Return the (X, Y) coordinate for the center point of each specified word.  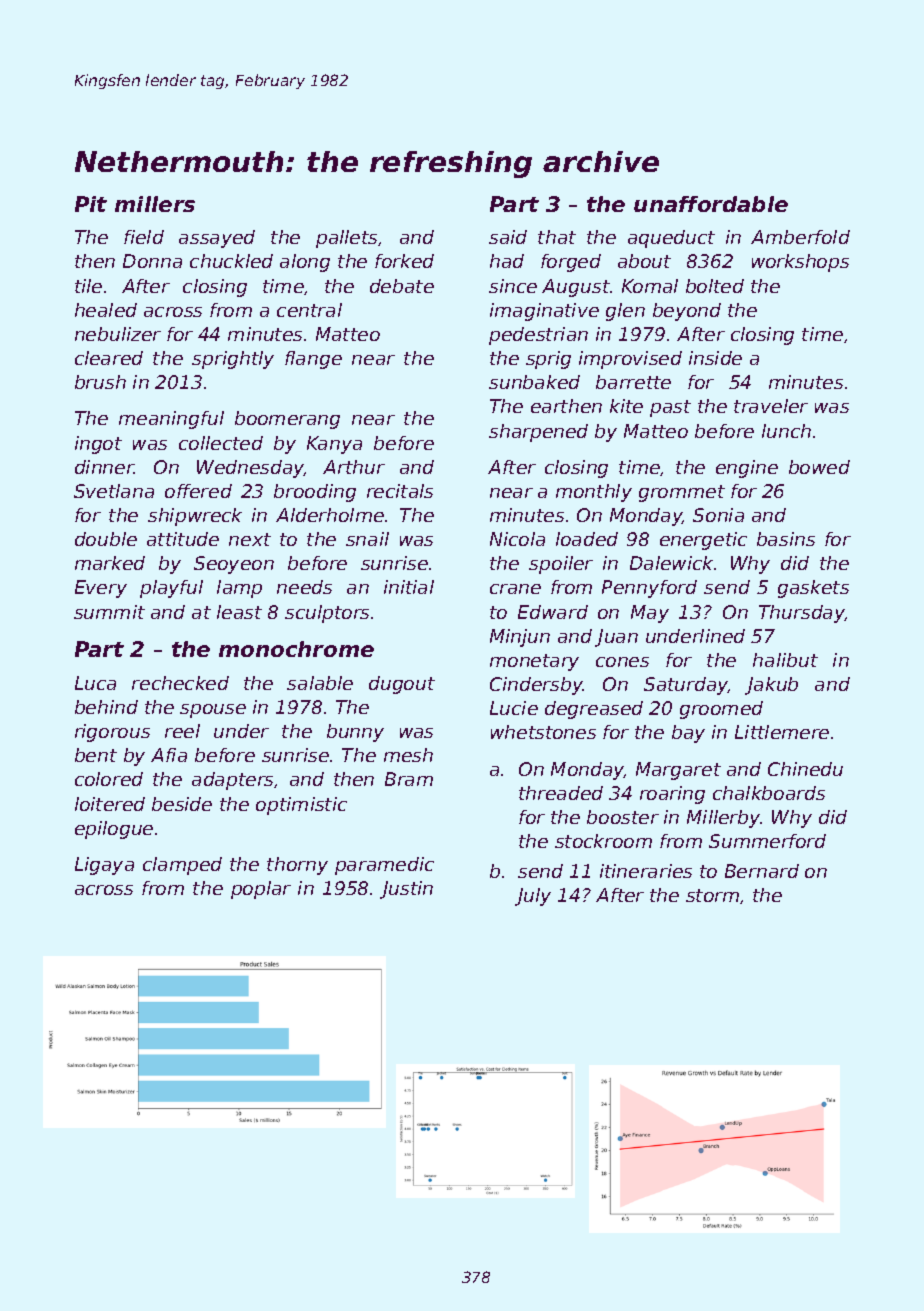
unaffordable (711, 204)
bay (688, 734)
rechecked (180, 683)
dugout (402, 685)
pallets (346, 239)
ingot (98, 445)
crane (515, 589)
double (106, 539)
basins (786, 539)
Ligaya (104, 866)
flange (313, 360)
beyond (687, 312)
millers (155, 204)
